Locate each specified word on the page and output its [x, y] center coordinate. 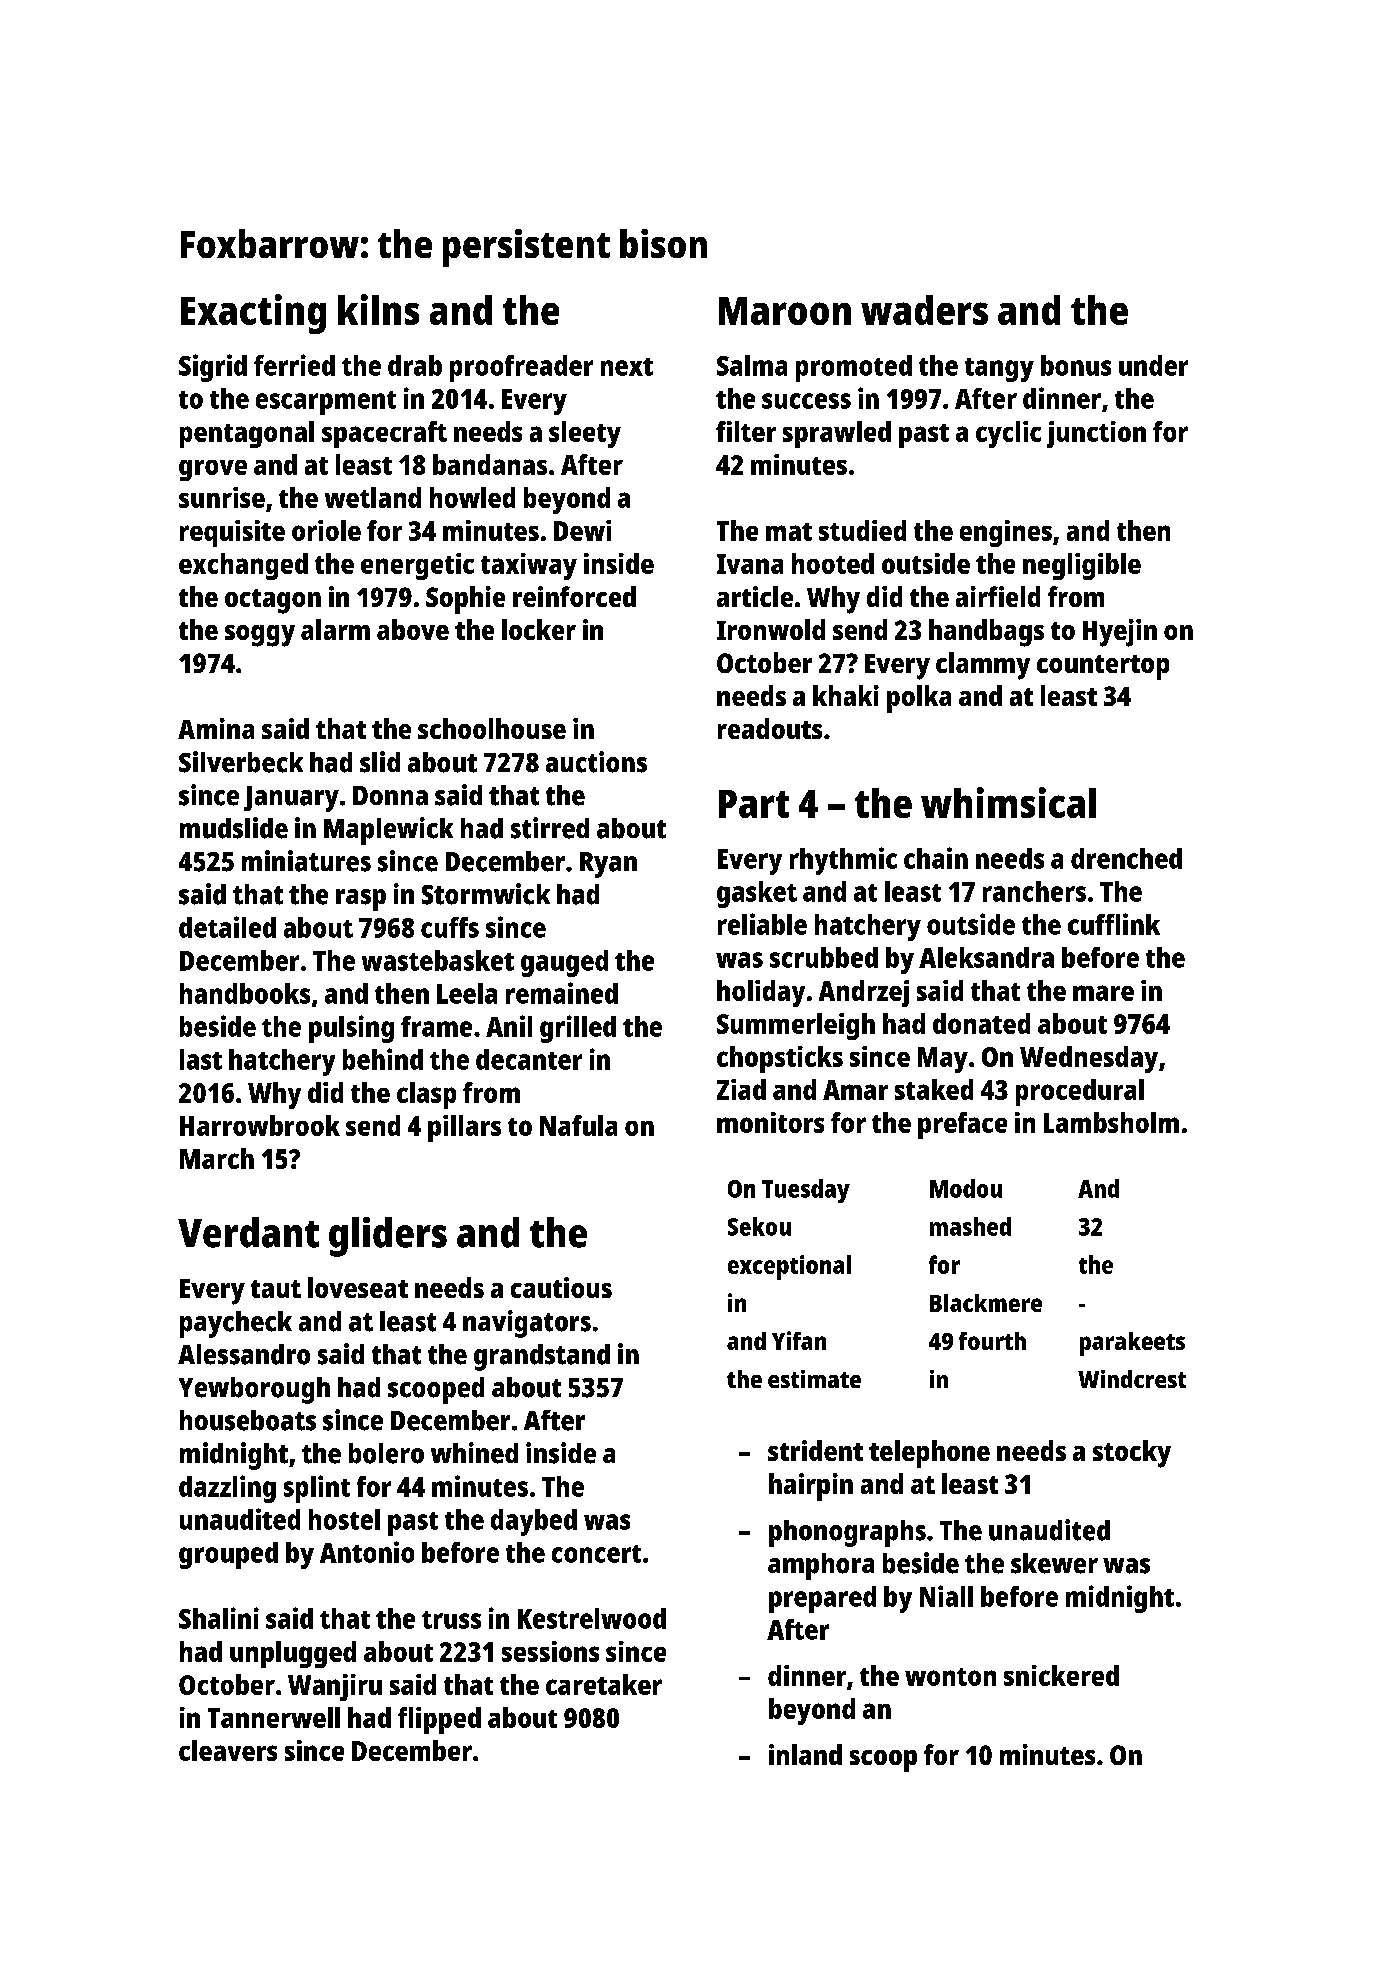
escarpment [326, 403]
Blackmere [986, 1303]
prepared [822, 1599]
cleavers [228, 1750]
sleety [585, 434]
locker [539, 629]
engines [1006, 533]
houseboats [248, 1420]
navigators [527, 1324]
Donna [390, 796]
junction [1096, 434]
